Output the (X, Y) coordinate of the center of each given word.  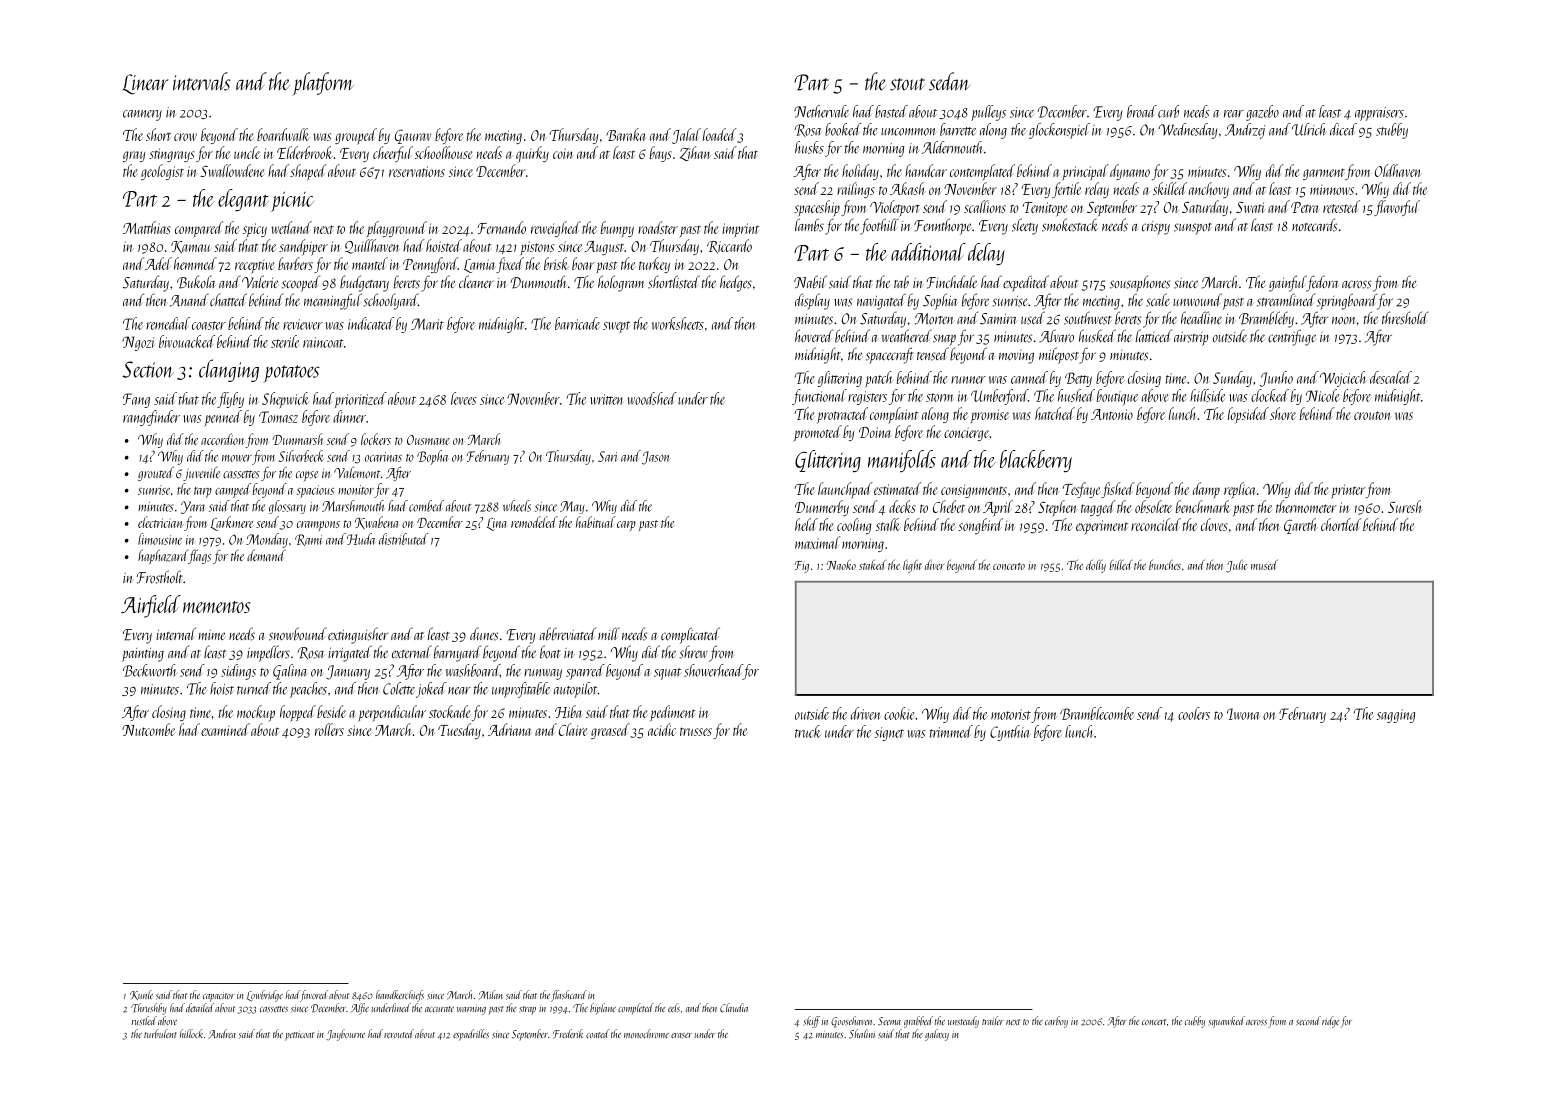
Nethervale (821, 111)
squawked (1227, 1022)
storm (939, 397)
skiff (812, 1022)
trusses (696, 731)
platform (323, 84)
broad (1142, 111)
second (1308, 1021)
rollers (329, 729)
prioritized (361, 400)
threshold (1405, 318)
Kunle (141, 995)
